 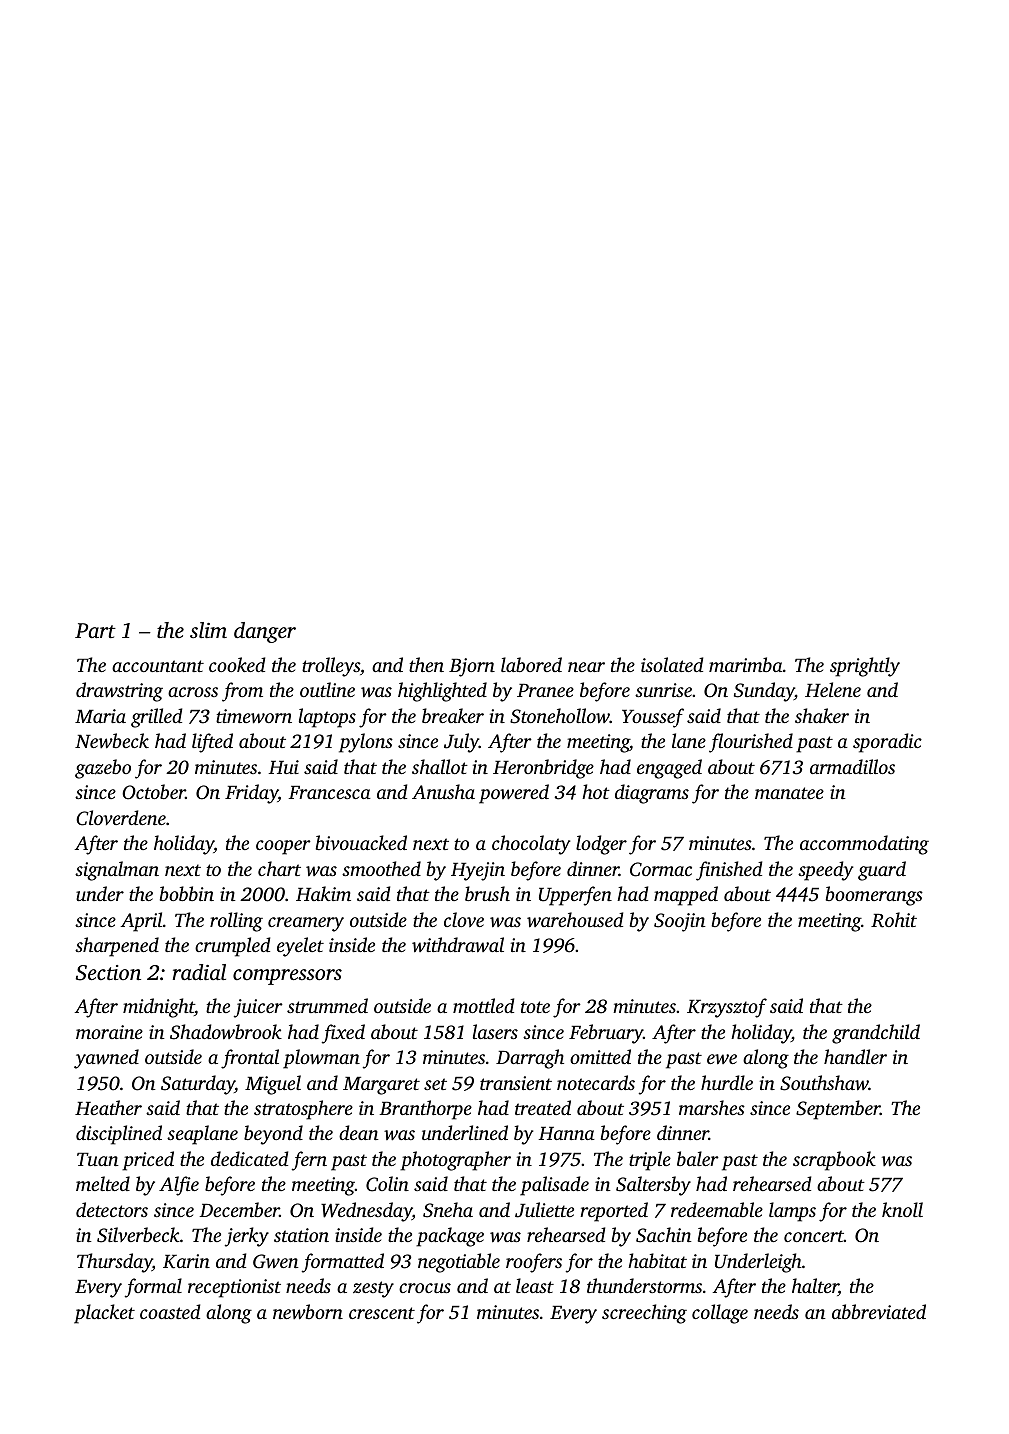 What do you see at coordinates (426, 664) in the document?
I see `then` at bounding box center [426, 664].
